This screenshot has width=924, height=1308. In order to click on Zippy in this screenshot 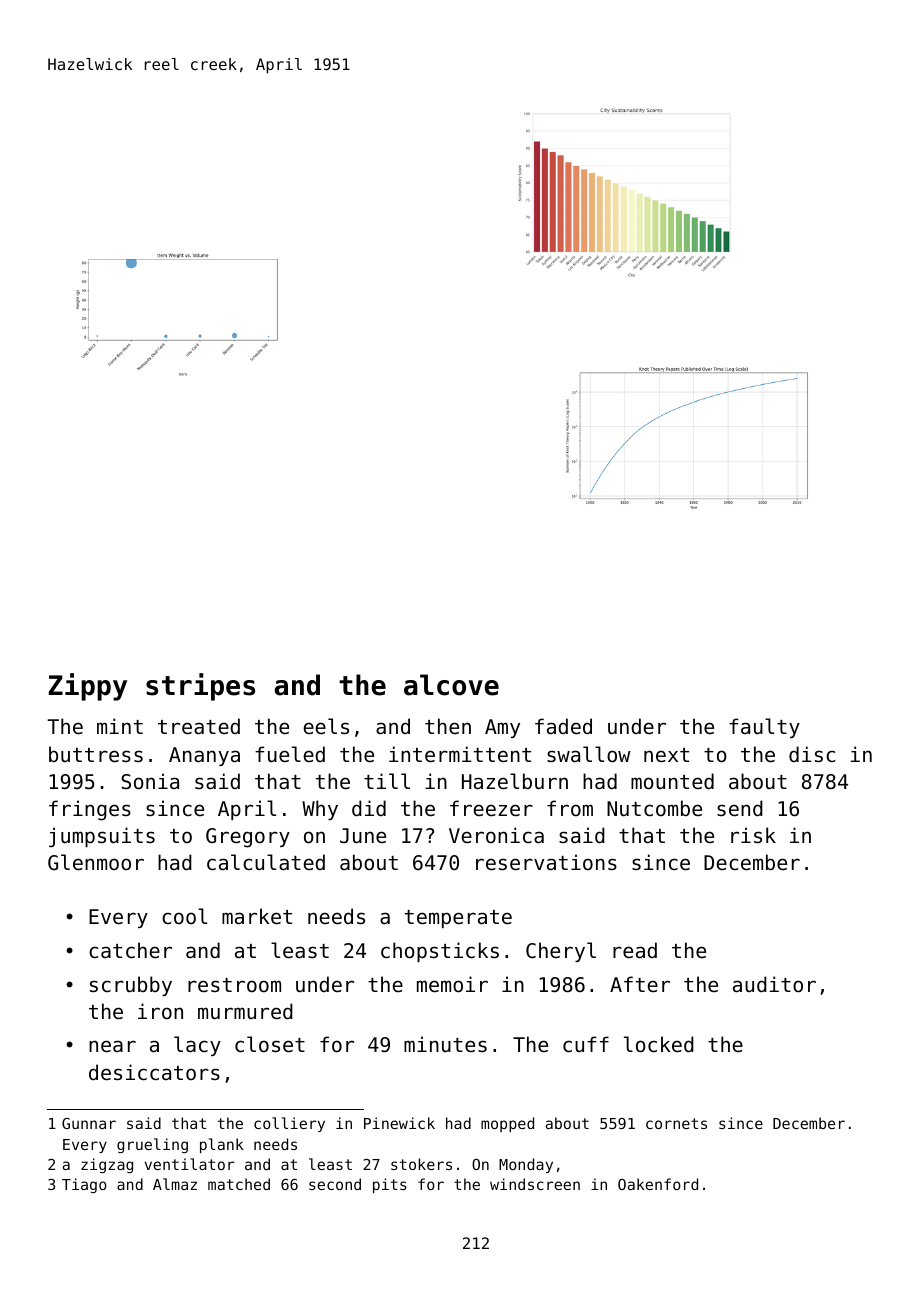, I will do `click(87, 687)`.
